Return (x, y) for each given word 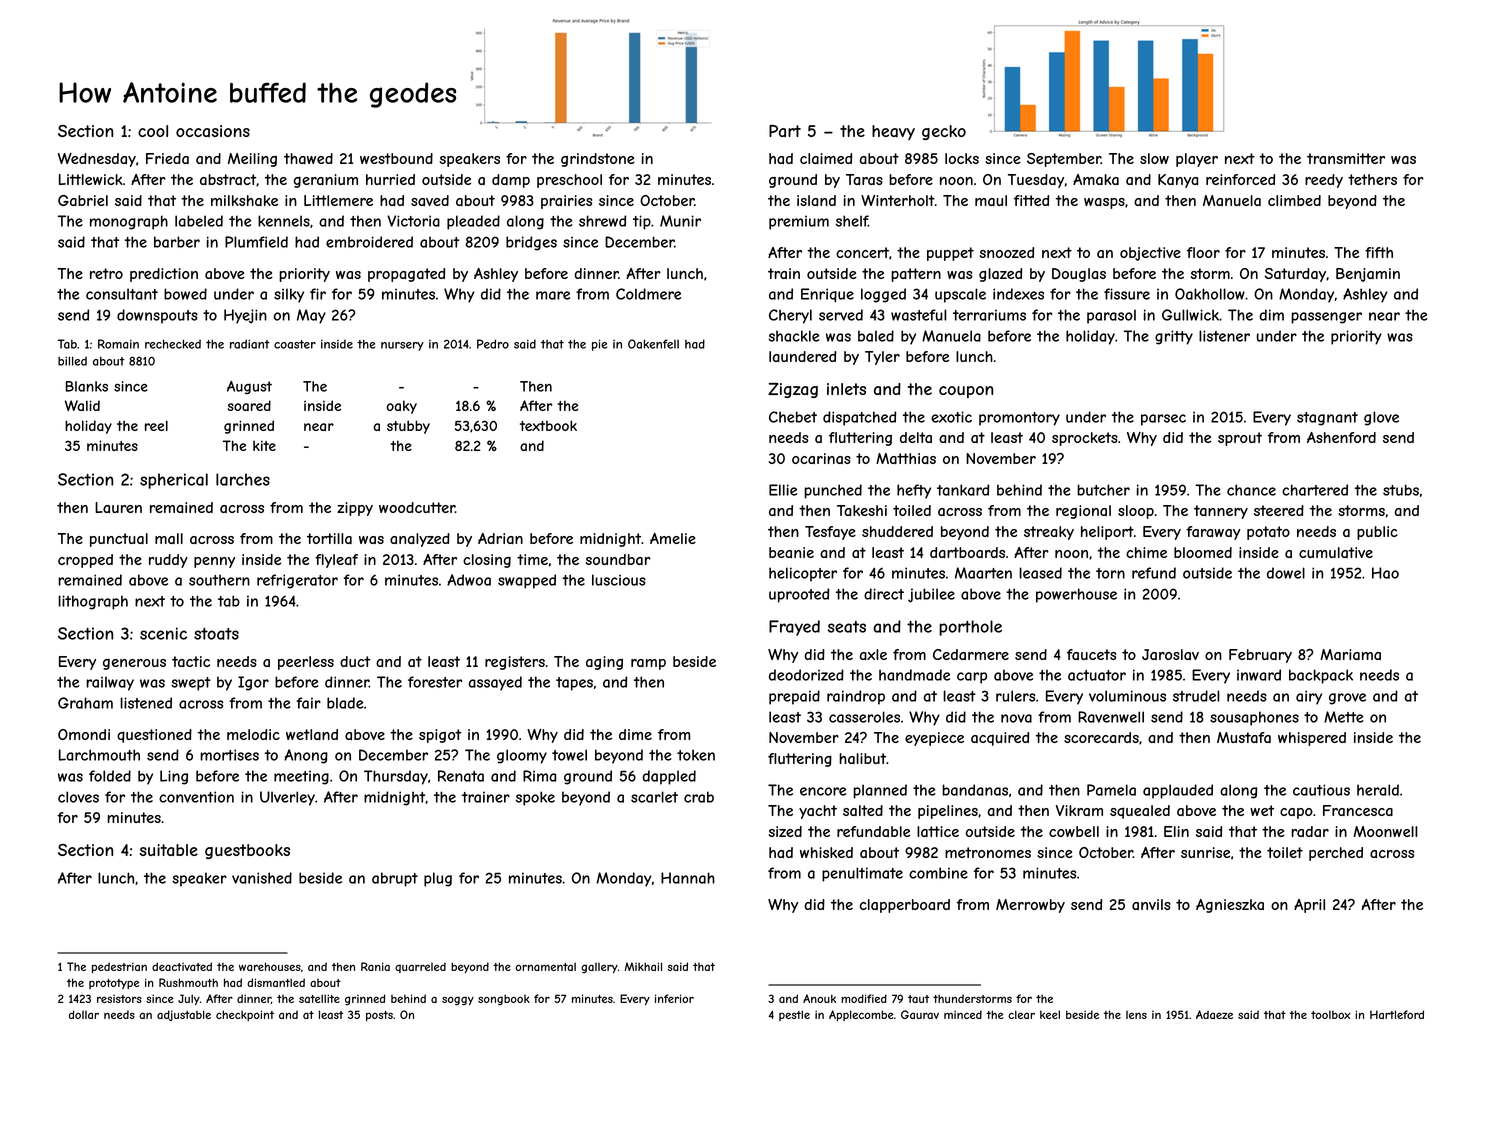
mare (553, 295)
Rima (539, 776)
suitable (169, 850)
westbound (396, 158)
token (696, 755)
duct (355, 661)
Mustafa (1244, 737)
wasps (1104, 203)
